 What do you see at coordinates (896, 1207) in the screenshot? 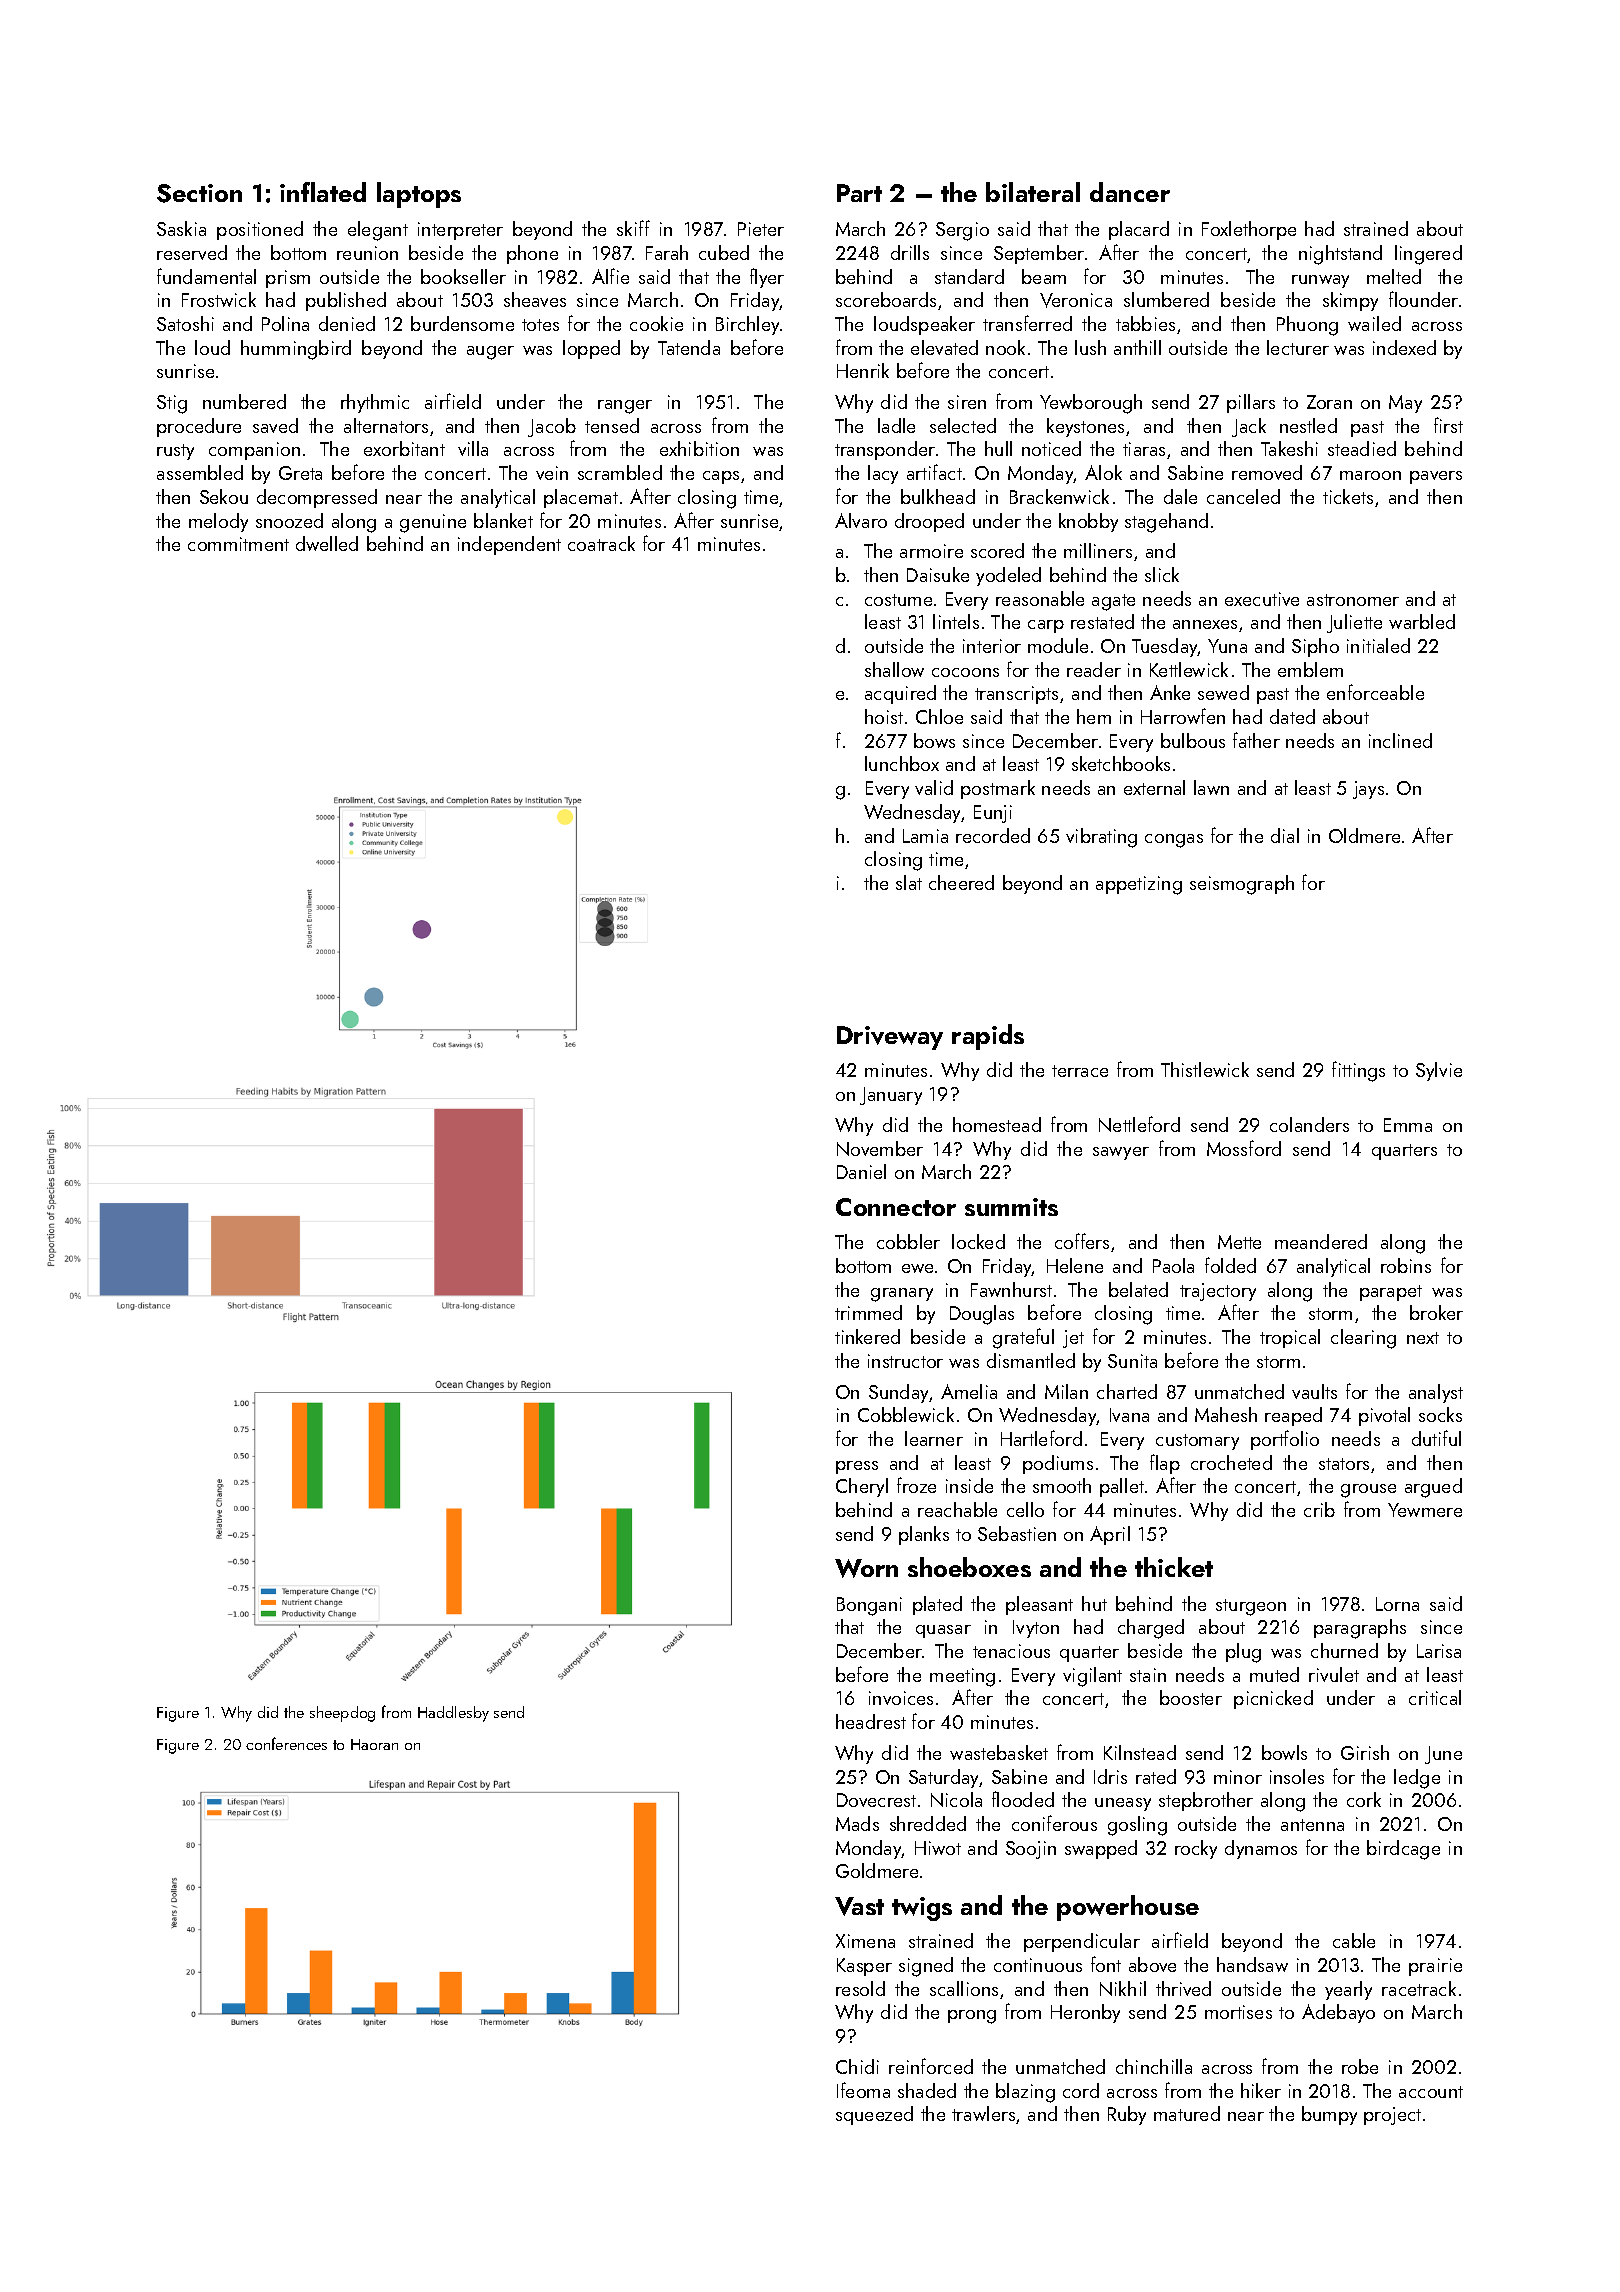
I see `Connector` at bounding box center [896, 1207].
